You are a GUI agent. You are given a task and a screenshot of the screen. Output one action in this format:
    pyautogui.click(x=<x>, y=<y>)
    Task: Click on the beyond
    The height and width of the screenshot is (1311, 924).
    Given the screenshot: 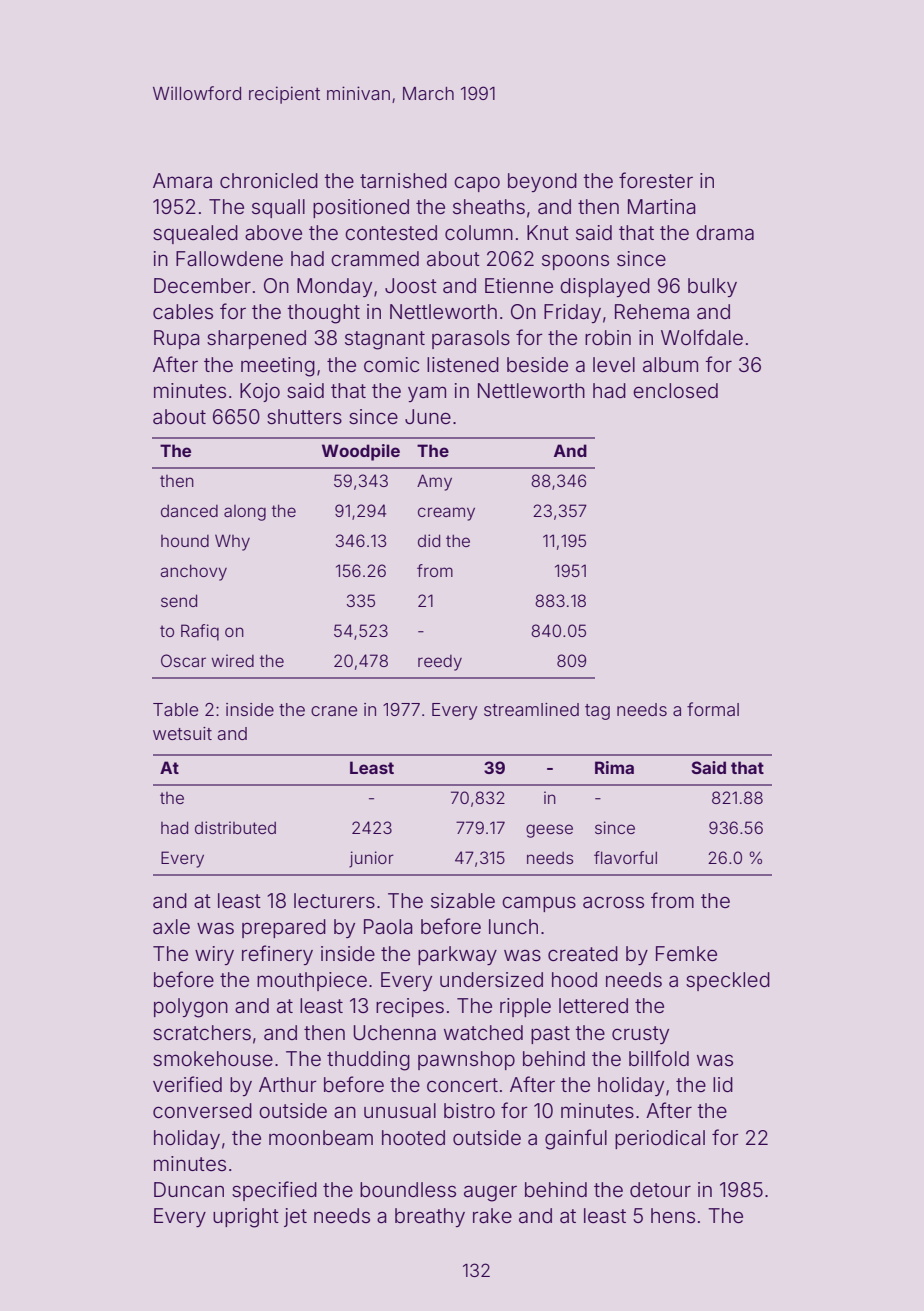 What is the action you would take?
    pyautogui.click(x=542, y=182)
